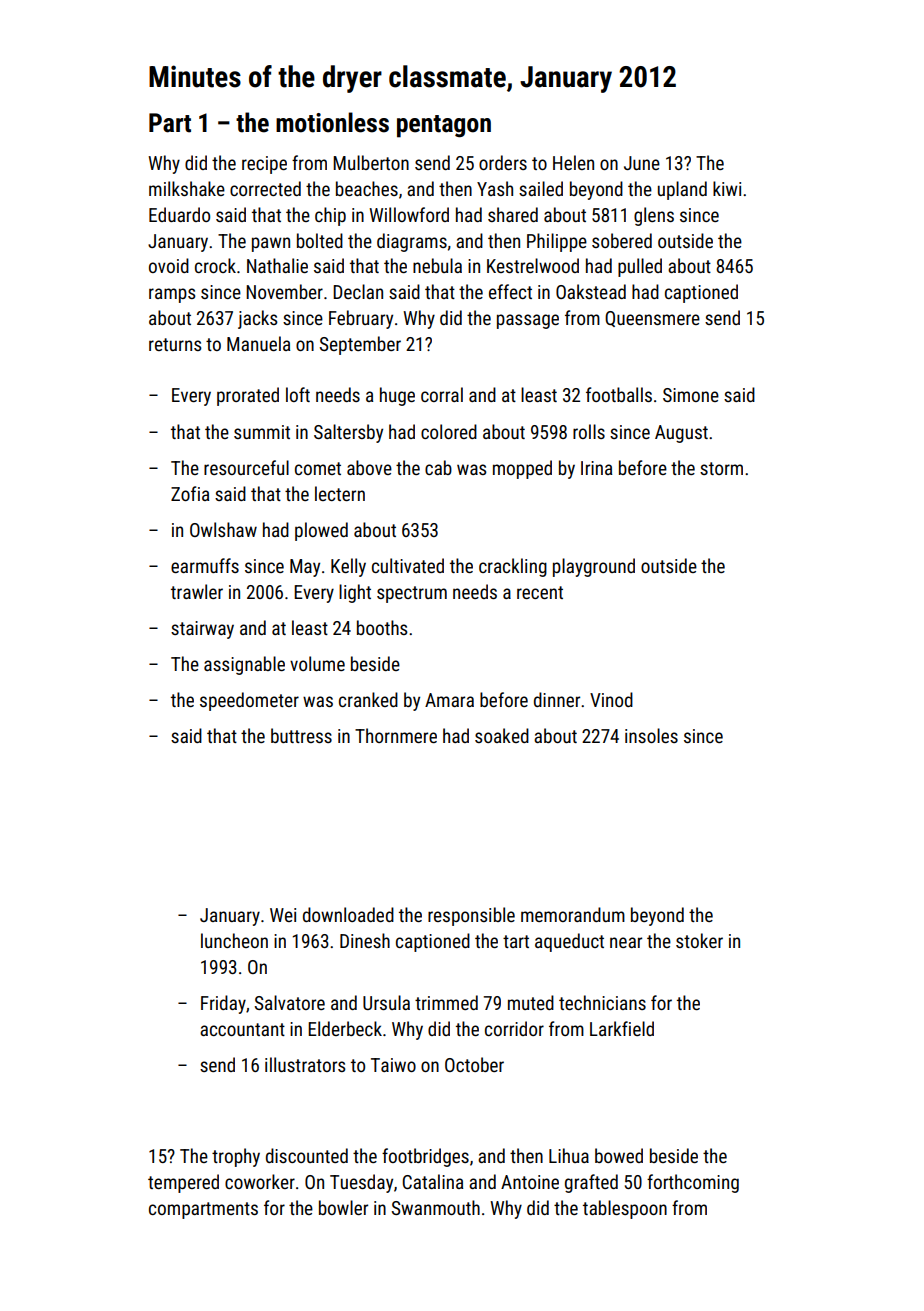 The height and width of the document is (1311, 924). I want to click on aqueduct, so click(569, 942).
